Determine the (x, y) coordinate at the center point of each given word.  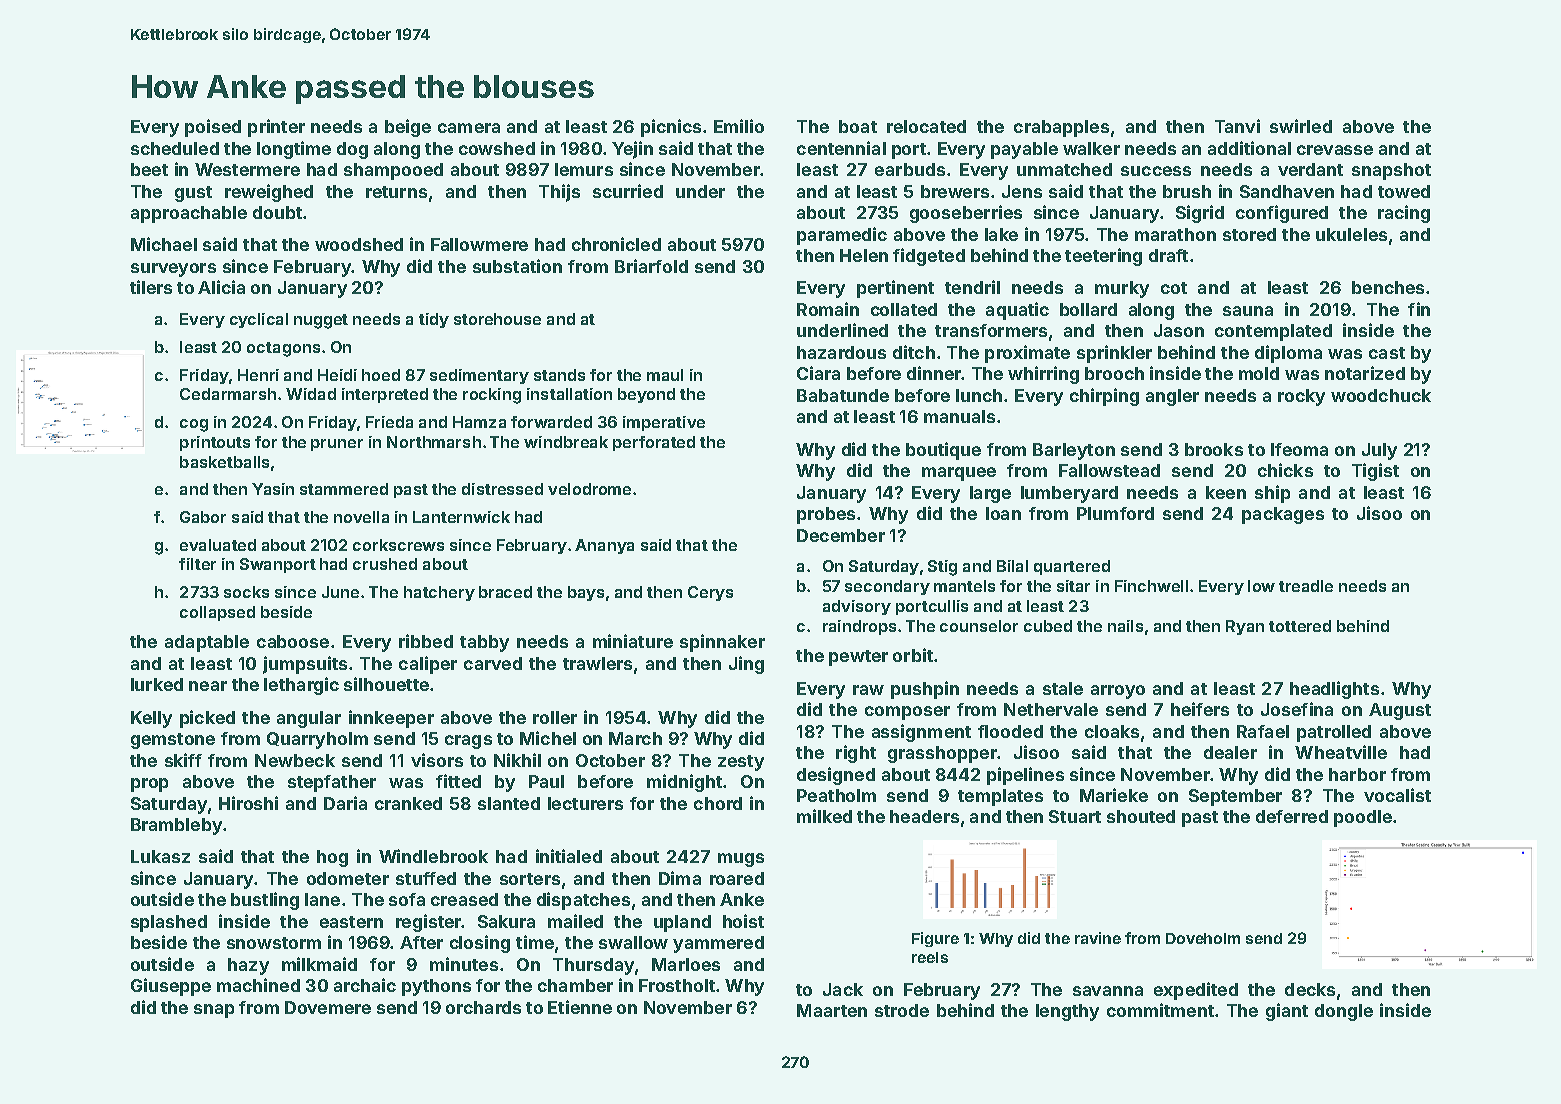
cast (1387, 353)
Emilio (739, 126)
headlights (1334, 690)
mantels (964, 586)
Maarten (832, 1010)
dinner (934, 373)
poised (213, 128)
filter (197, 564)
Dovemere (328, 1007)
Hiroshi (248, 803)
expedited (1196, 991)
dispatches (583, 901)
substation (517, 266)
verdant (1310, 169)
